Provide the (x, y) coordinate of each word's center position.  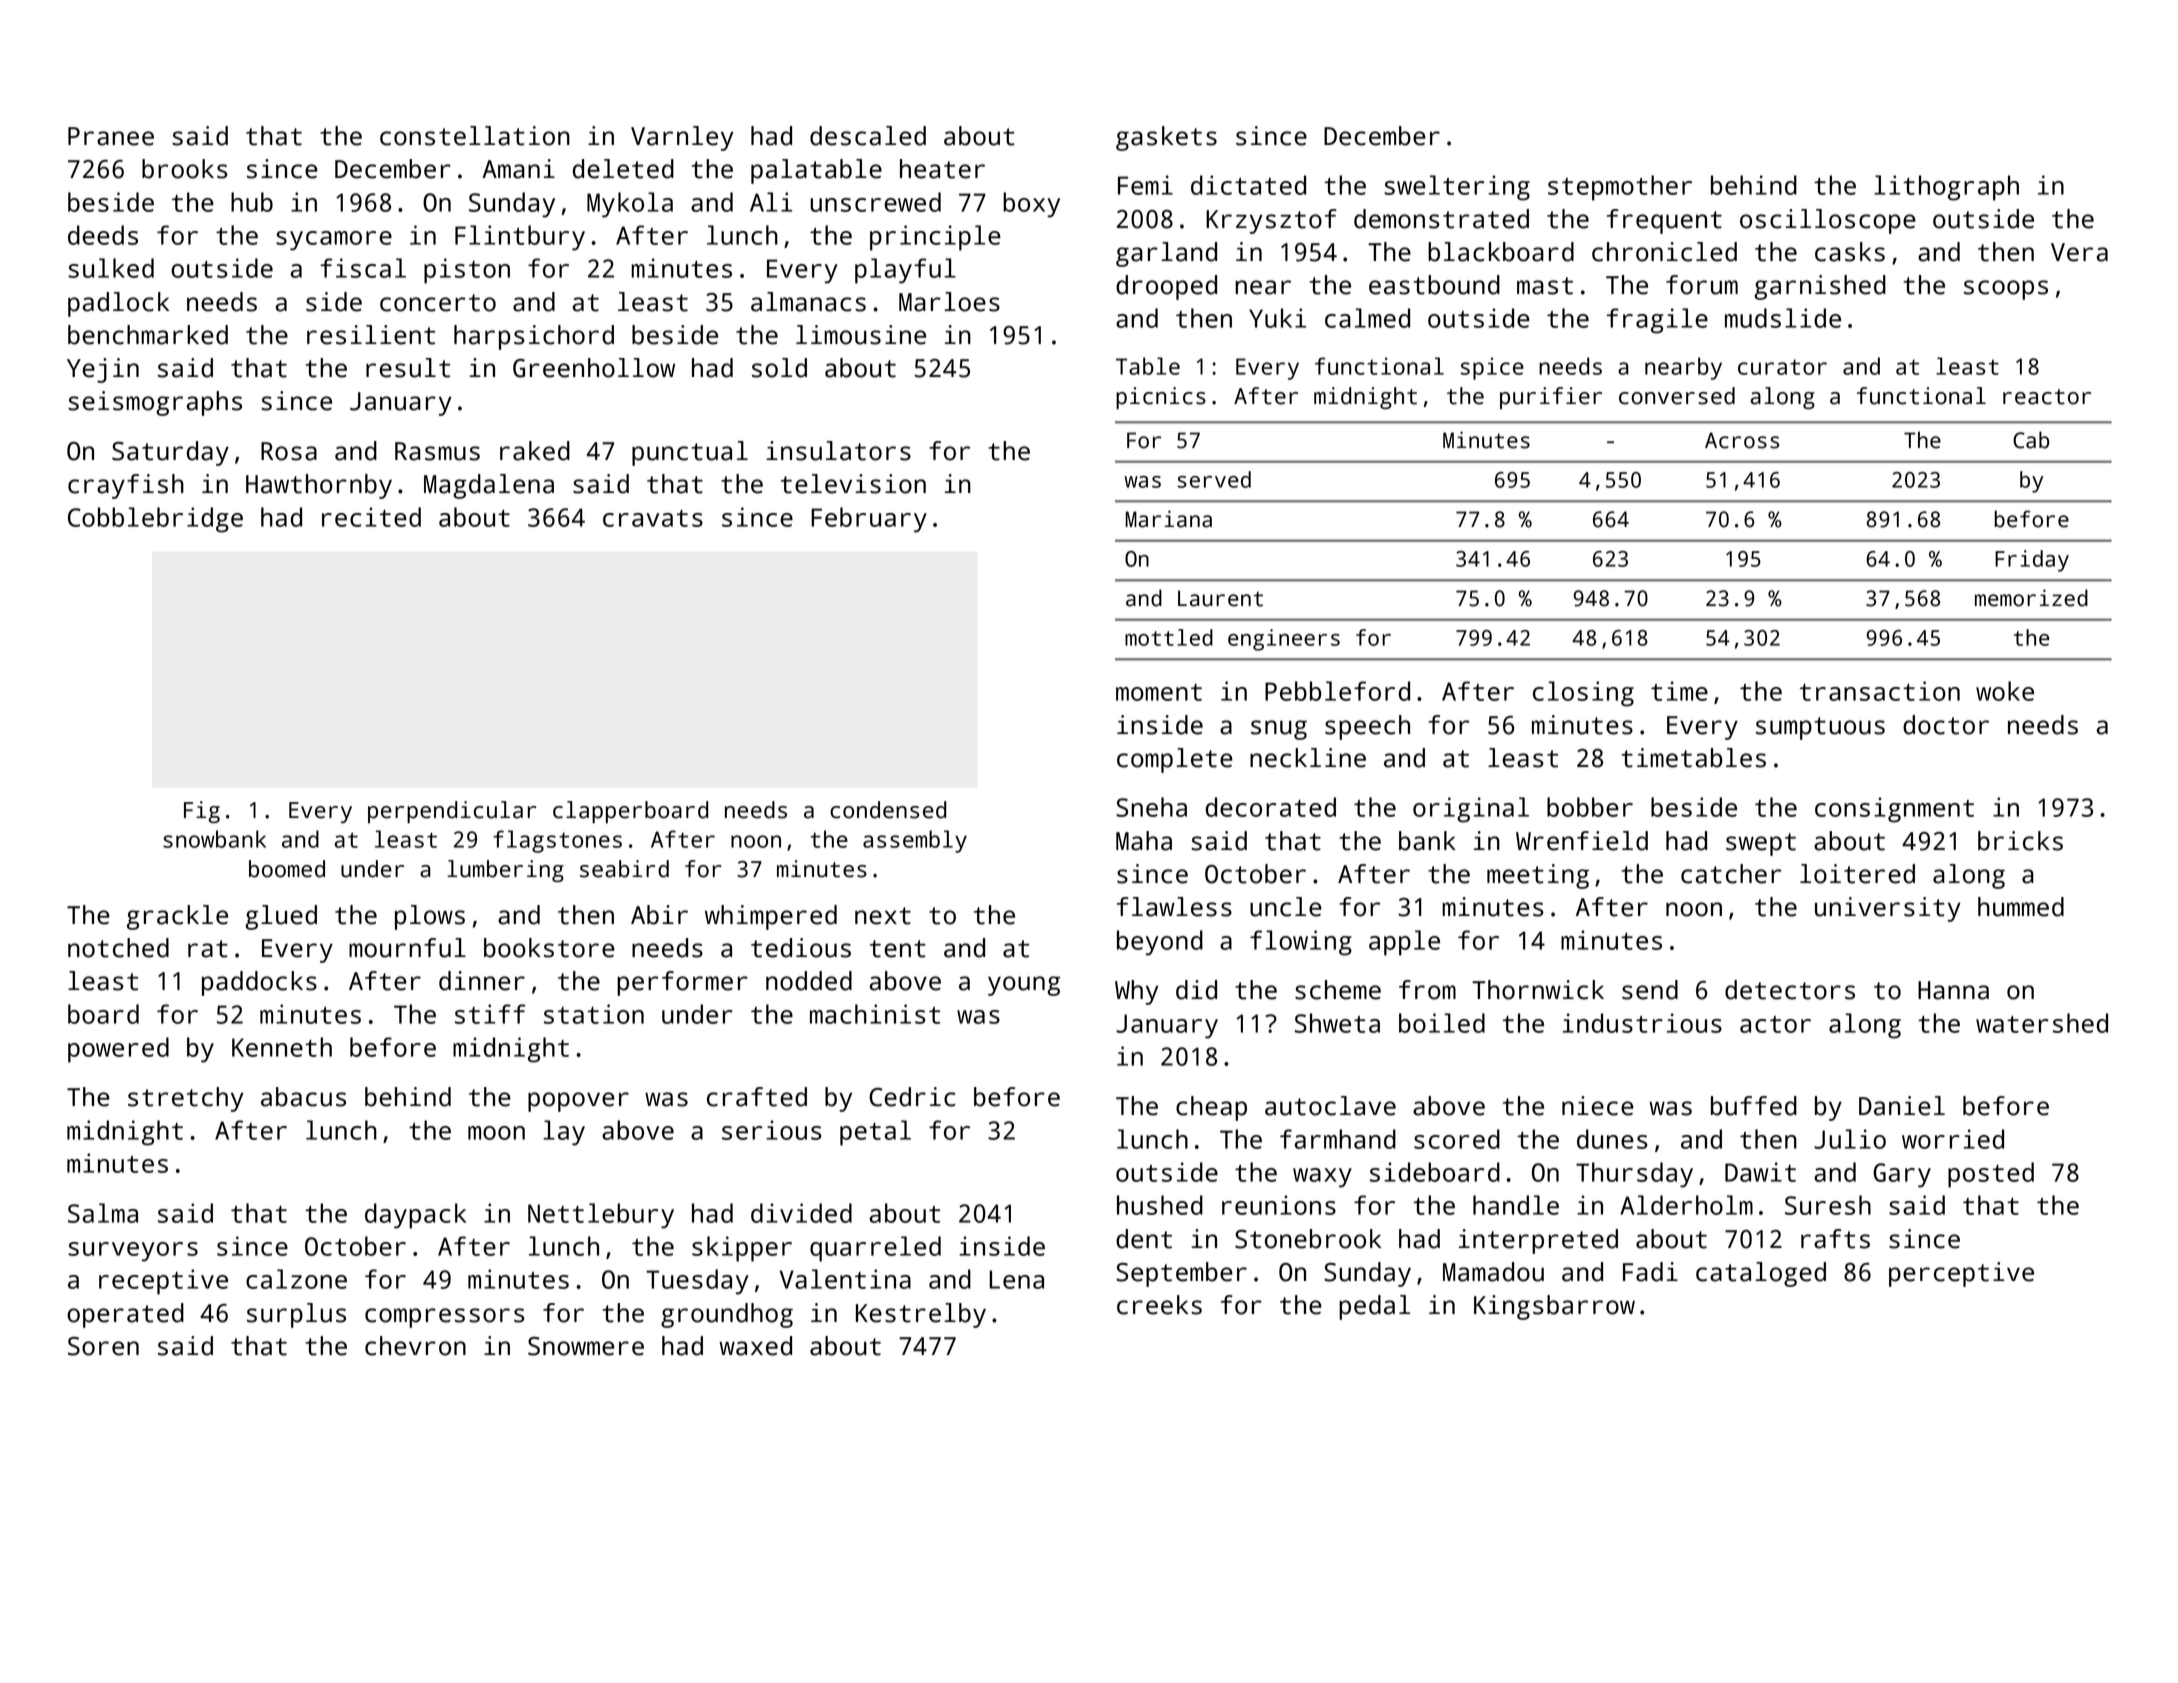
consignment (1894, 810)
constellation (475, 136)
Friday (2032, 561)
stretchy (186, 1099)
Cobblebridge (155, 520)
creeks (1159, 1305)
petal (875, 1133)
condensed (888, 810)
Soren (103, 1346)
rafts (1835, 1239)
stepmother (1620, 188)
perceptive (1961, 1274)
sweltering (1457, 188)
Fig (202, 812)
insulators (838, 451)
